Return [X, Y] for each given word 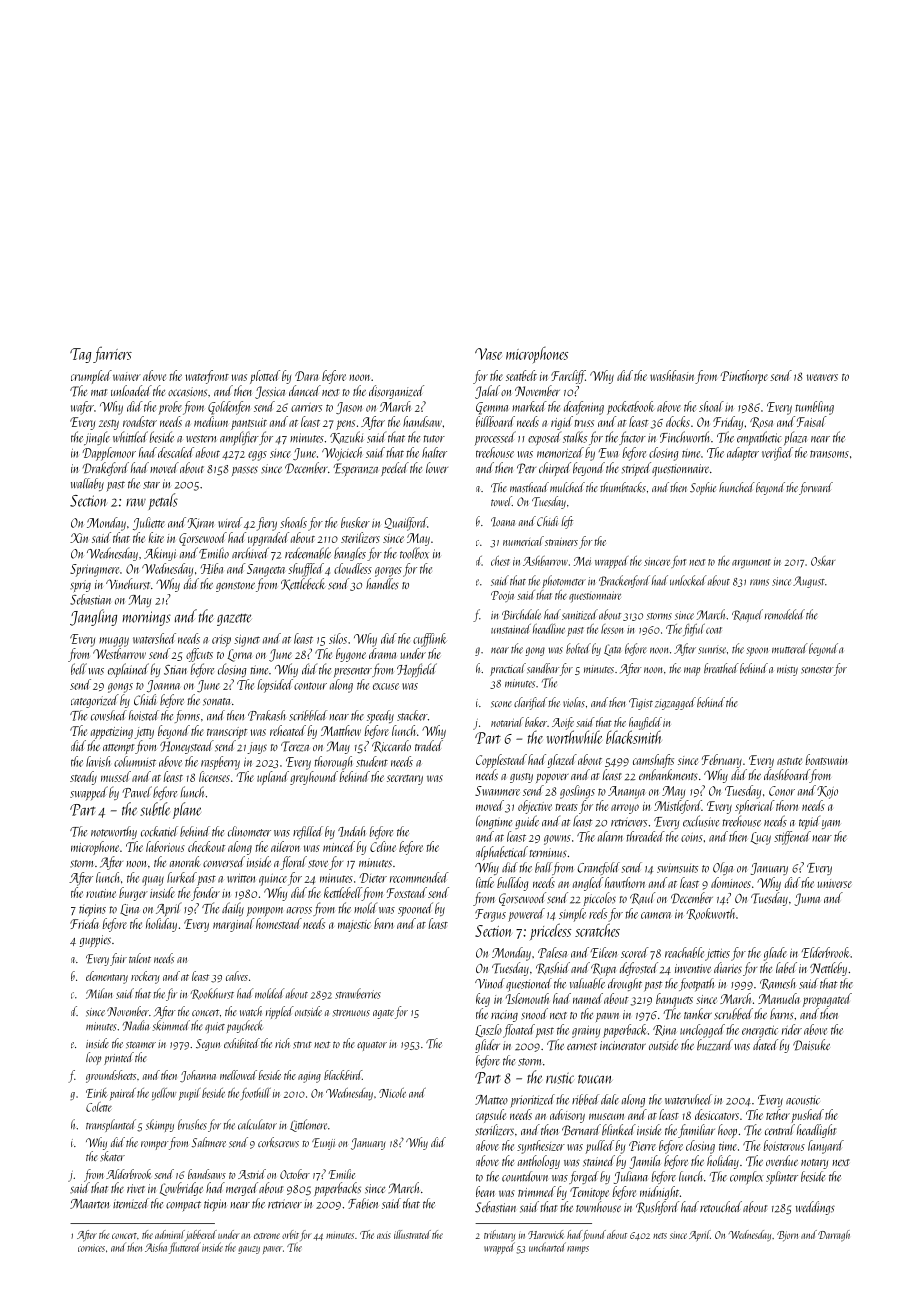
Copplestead [501, 761]
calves [237, 976]
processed [495, 438]
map [692, 671]
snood [534, 1014]
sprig [80, 586]
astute [789, 761]
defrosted [639, 969]
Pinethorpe [744, 377]
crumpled [91, 377]
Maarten [89, 1204]
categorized [95, 701]
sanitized [580, 614]
